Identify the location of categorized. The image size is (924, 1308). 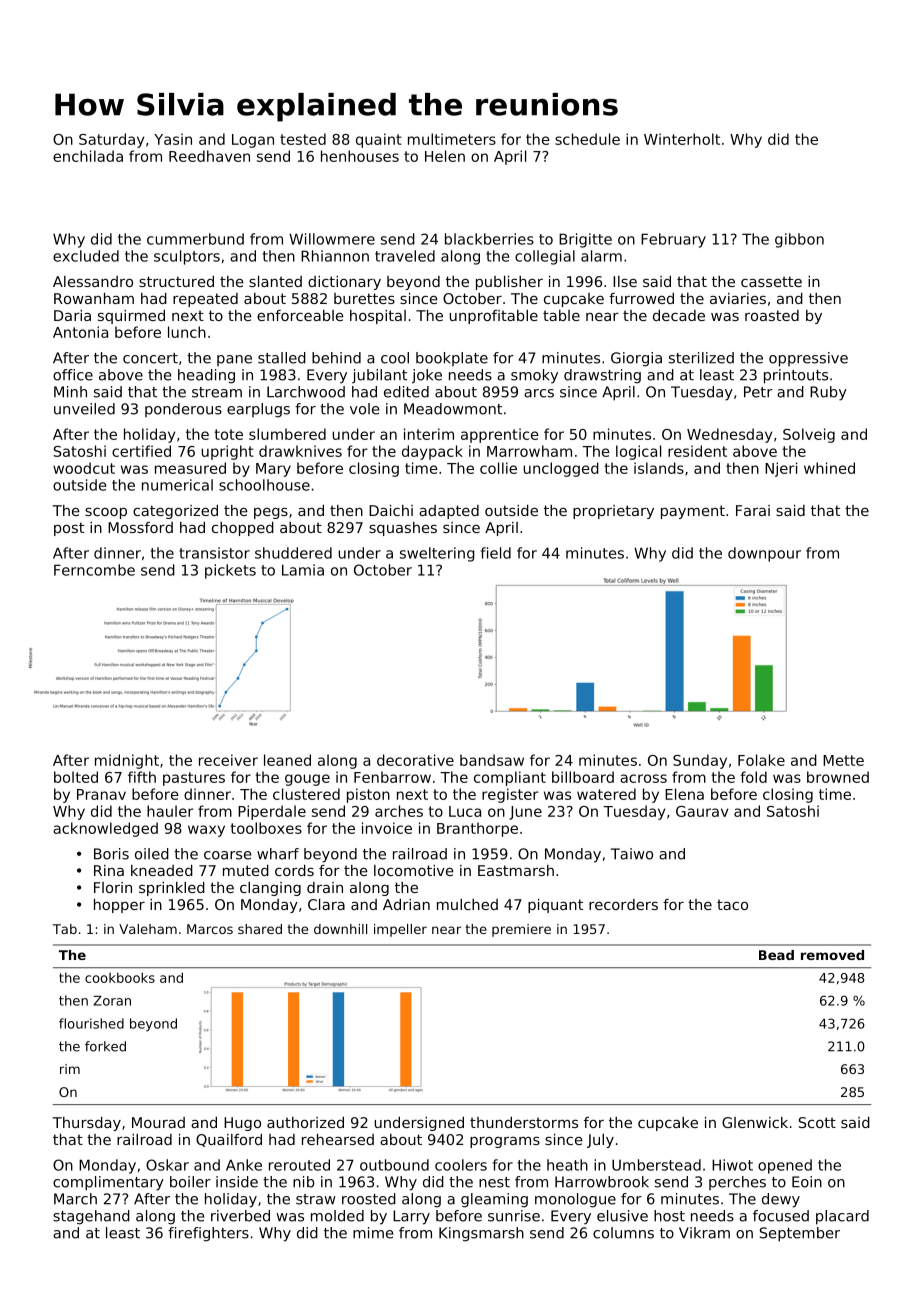
(175, 512).
